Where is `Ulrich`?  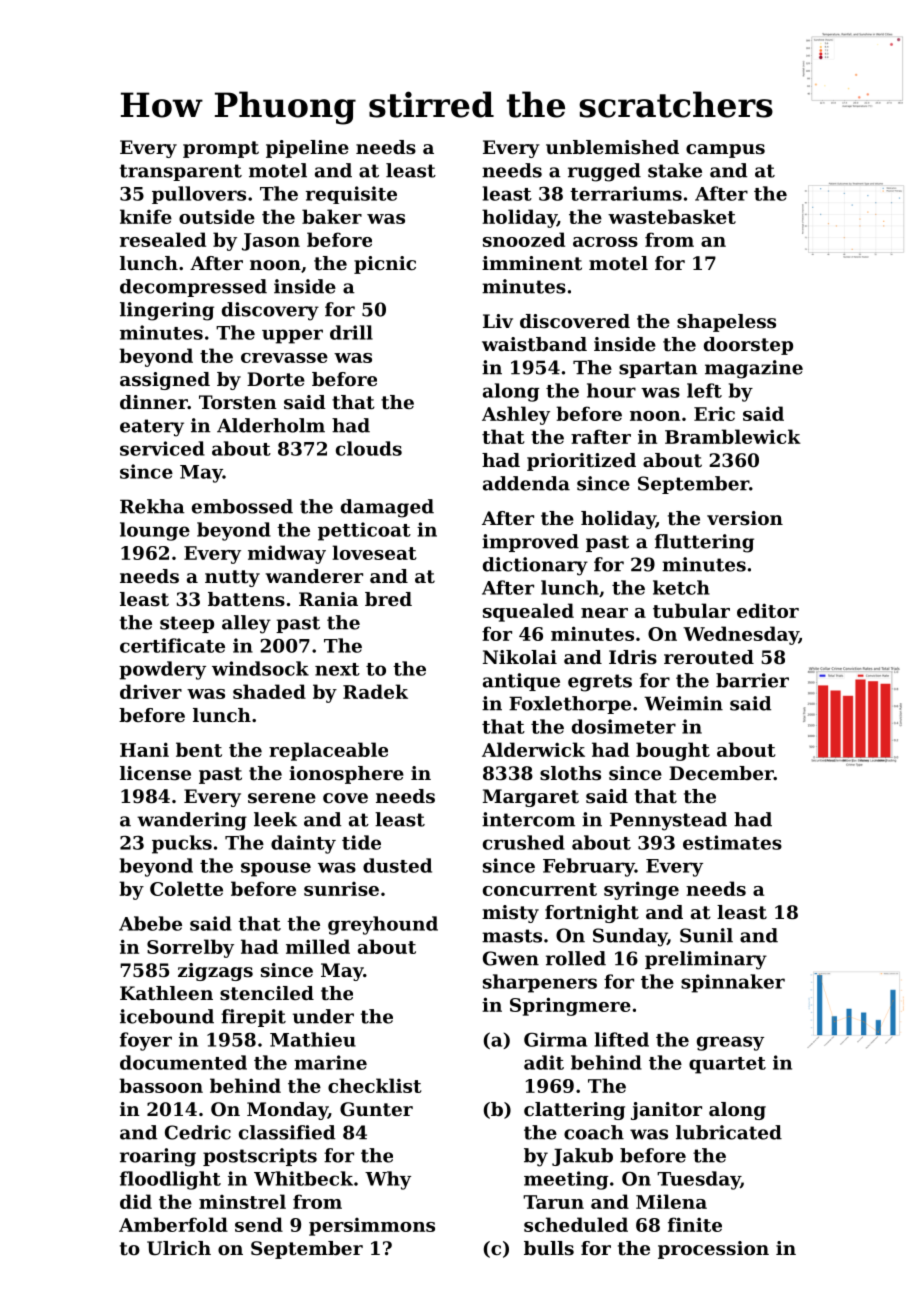 Ulrich is located at coordinates (179, 1248).
